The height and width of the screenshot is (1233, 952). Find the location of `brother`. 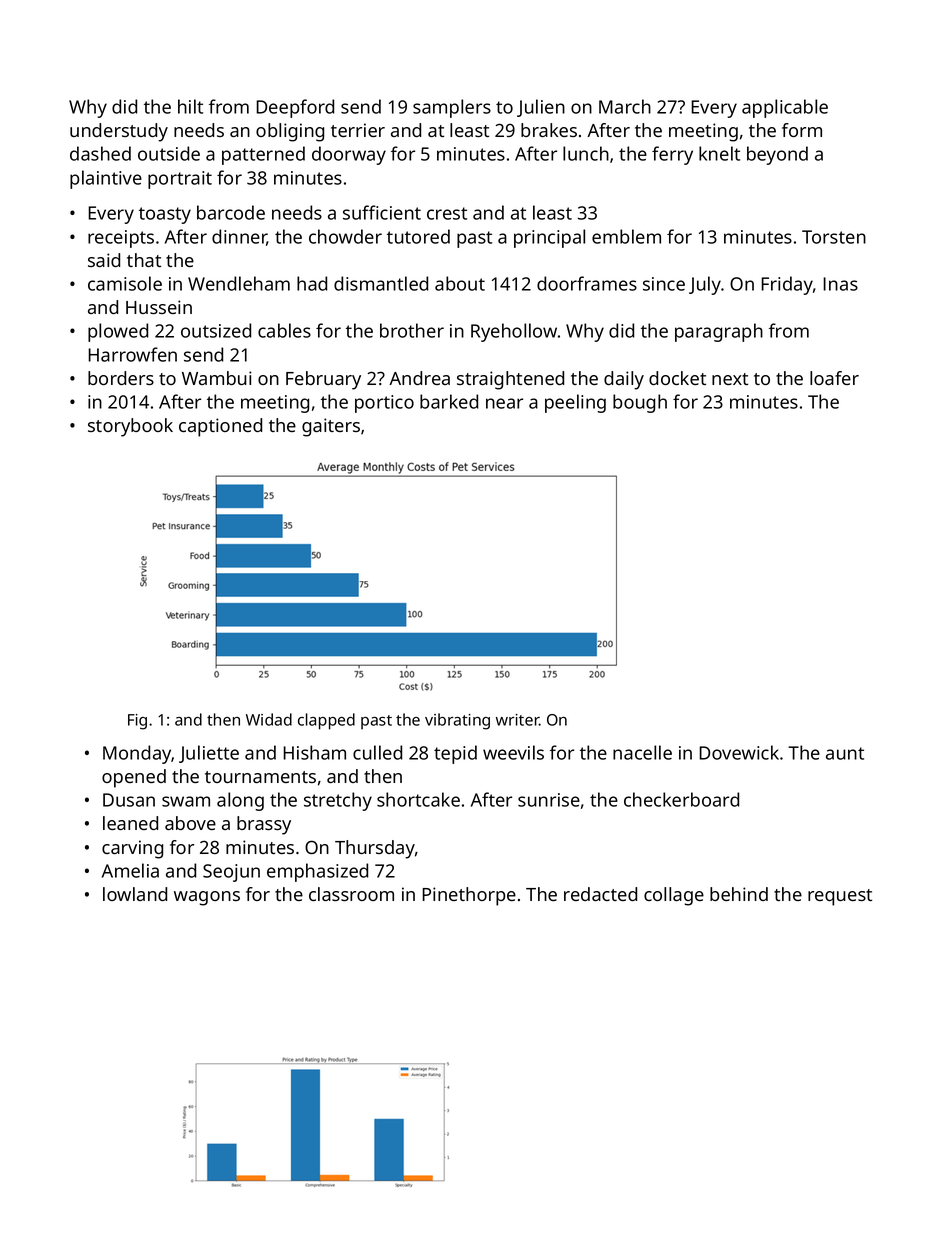

brother is located at coordinates (412, 330).
